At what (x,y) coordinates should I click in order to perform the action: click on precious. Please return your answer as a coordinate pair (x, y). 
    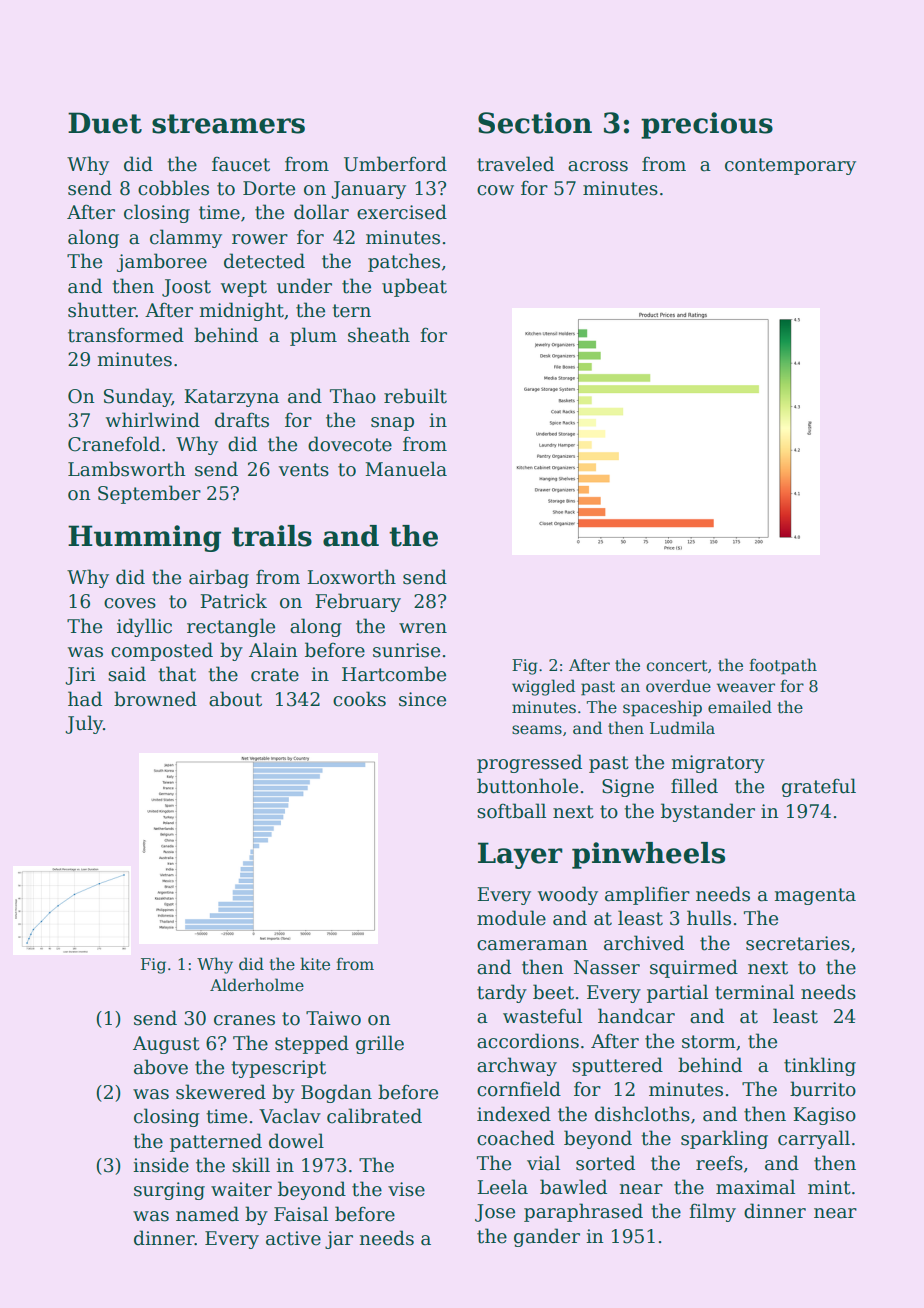
    Looking at the image, I should click on (707, 125).
